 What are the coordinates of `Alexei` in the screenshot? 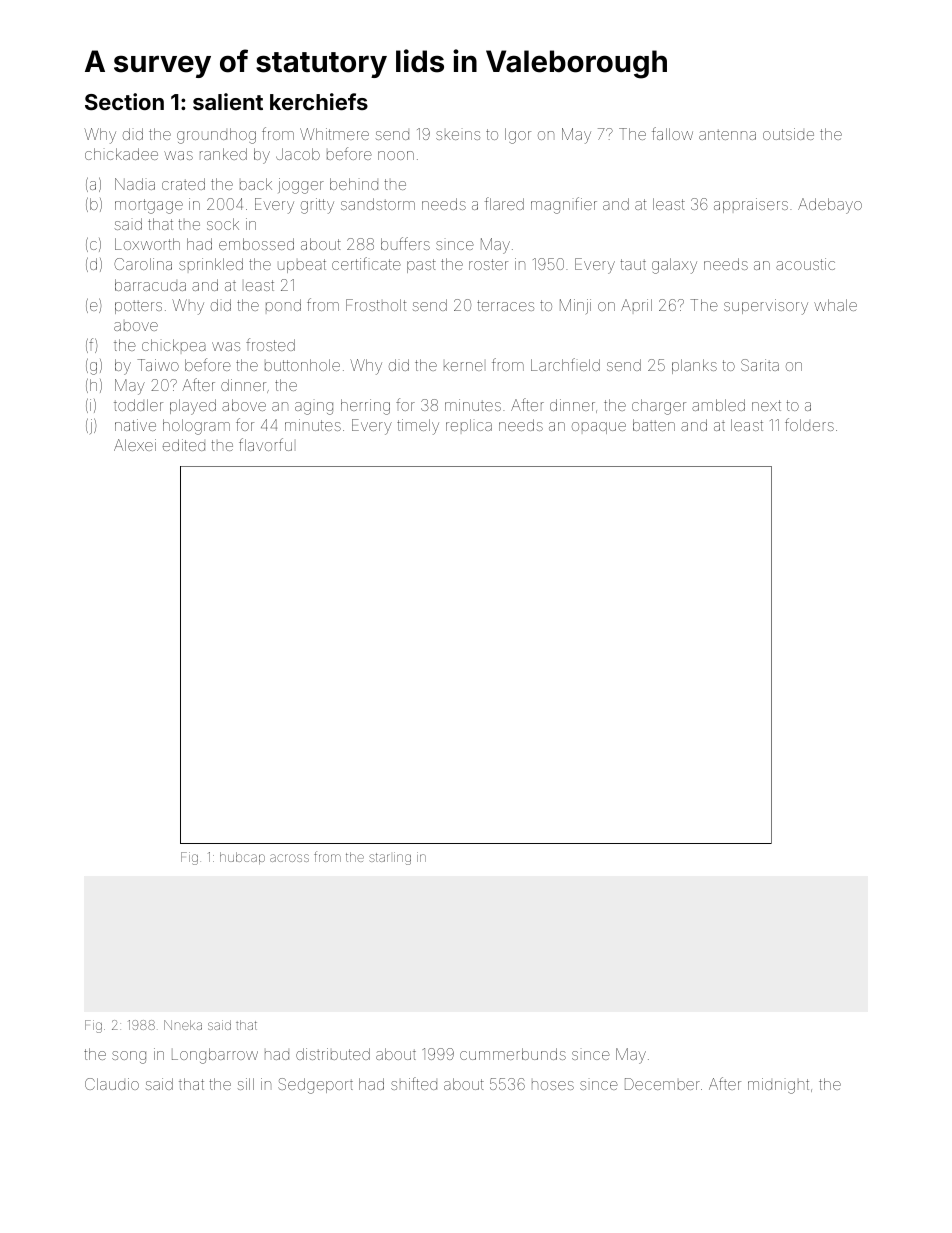 It's located at (135, 445).
